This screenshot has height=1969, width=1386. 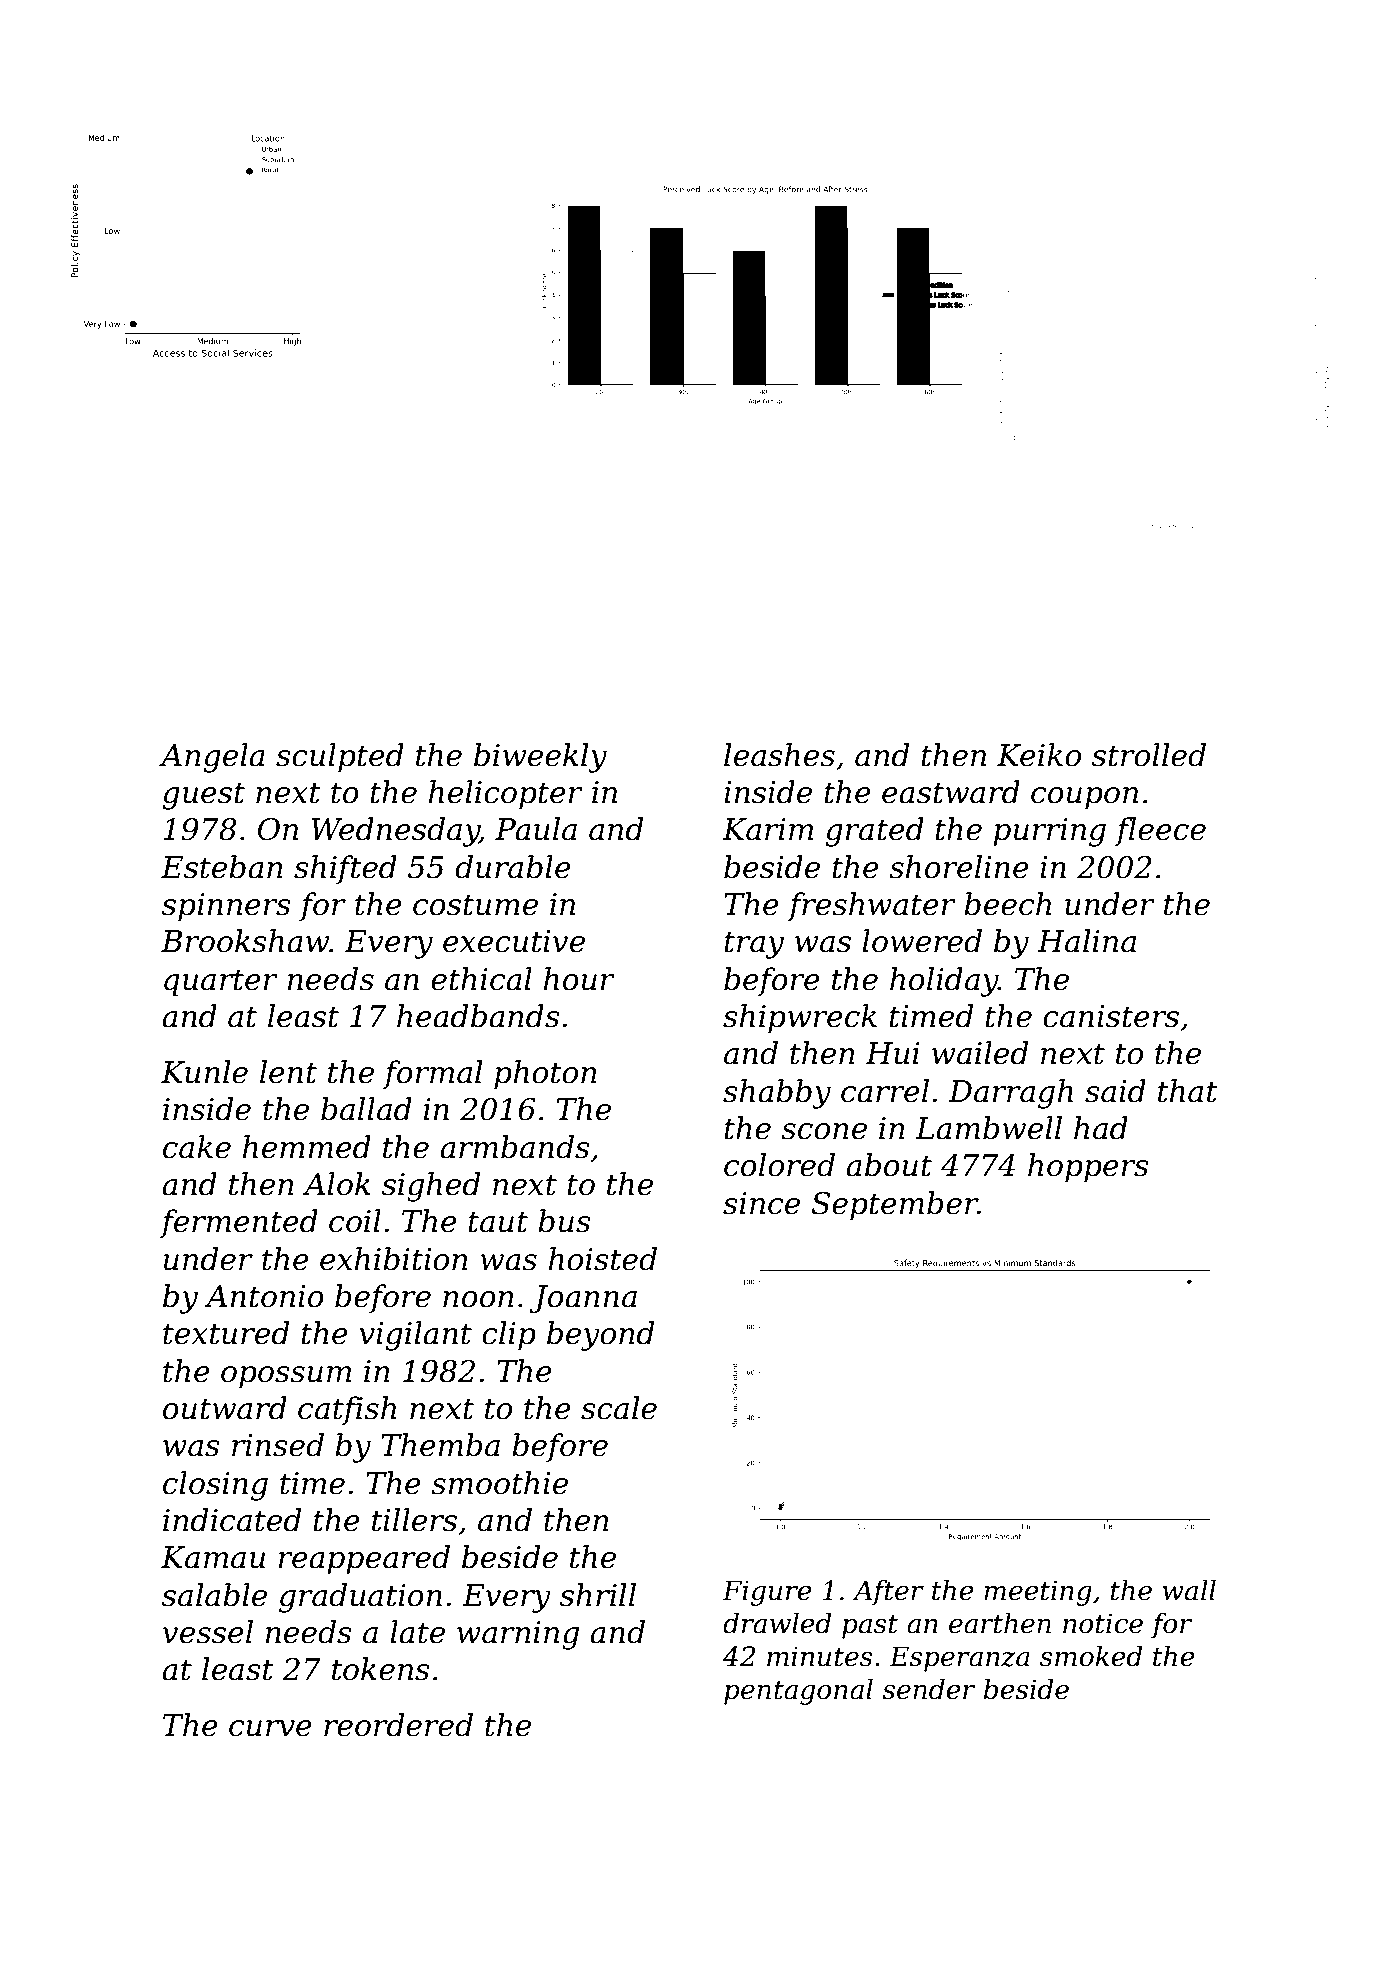 What do you see at coordinates (579, 979) in the screenshot?
I see `hour` at bounding box center [579, 979].
